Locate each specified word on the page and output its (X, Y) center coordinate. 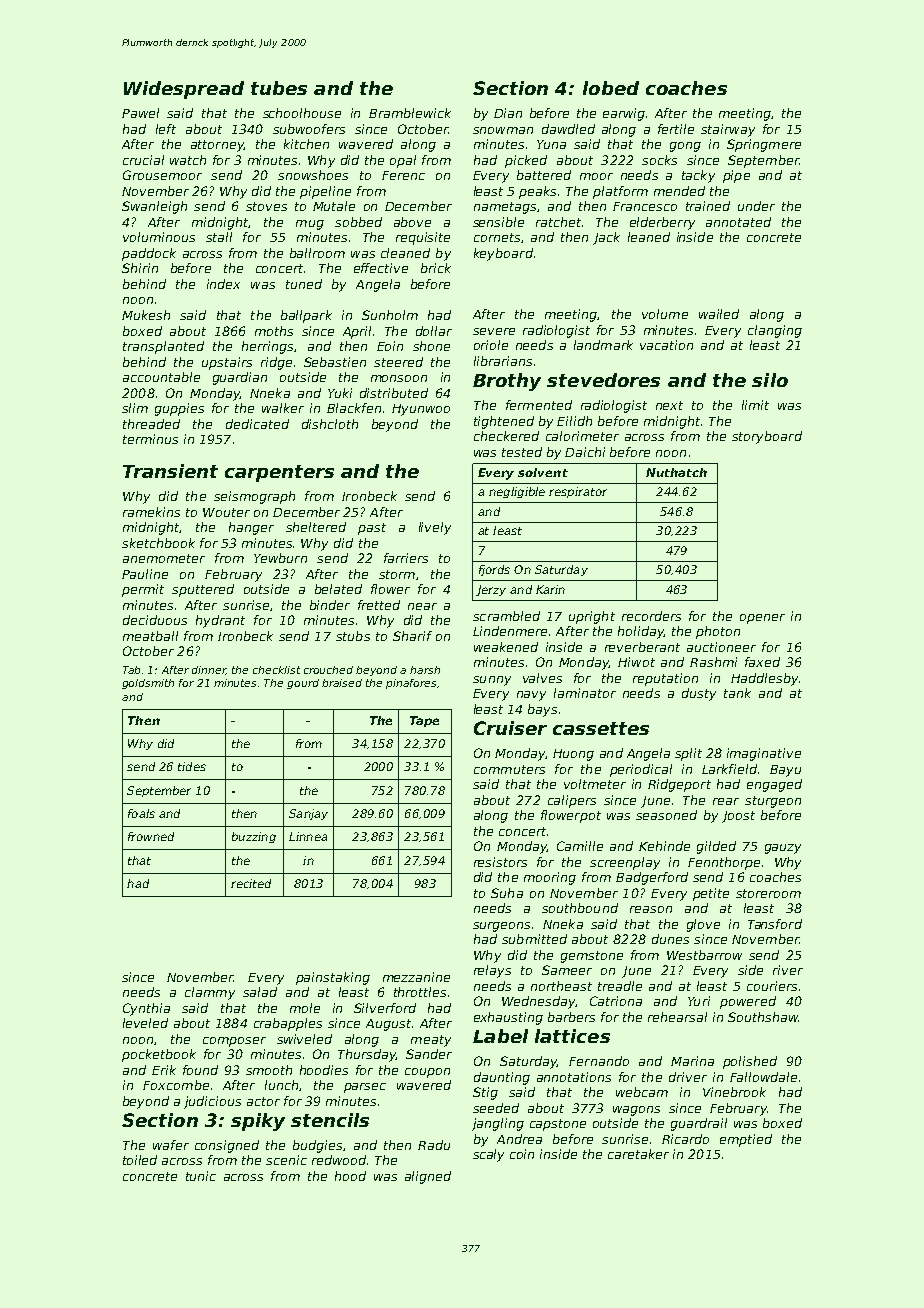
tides (192, 766)
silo (770, 380)
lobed (611, 88)
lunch (281, 1085)
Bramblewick (410, 113)
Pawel (140, 113)
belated (338, 589)
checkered (506, 436)
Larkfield (729, 769)
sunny (492, 681)
